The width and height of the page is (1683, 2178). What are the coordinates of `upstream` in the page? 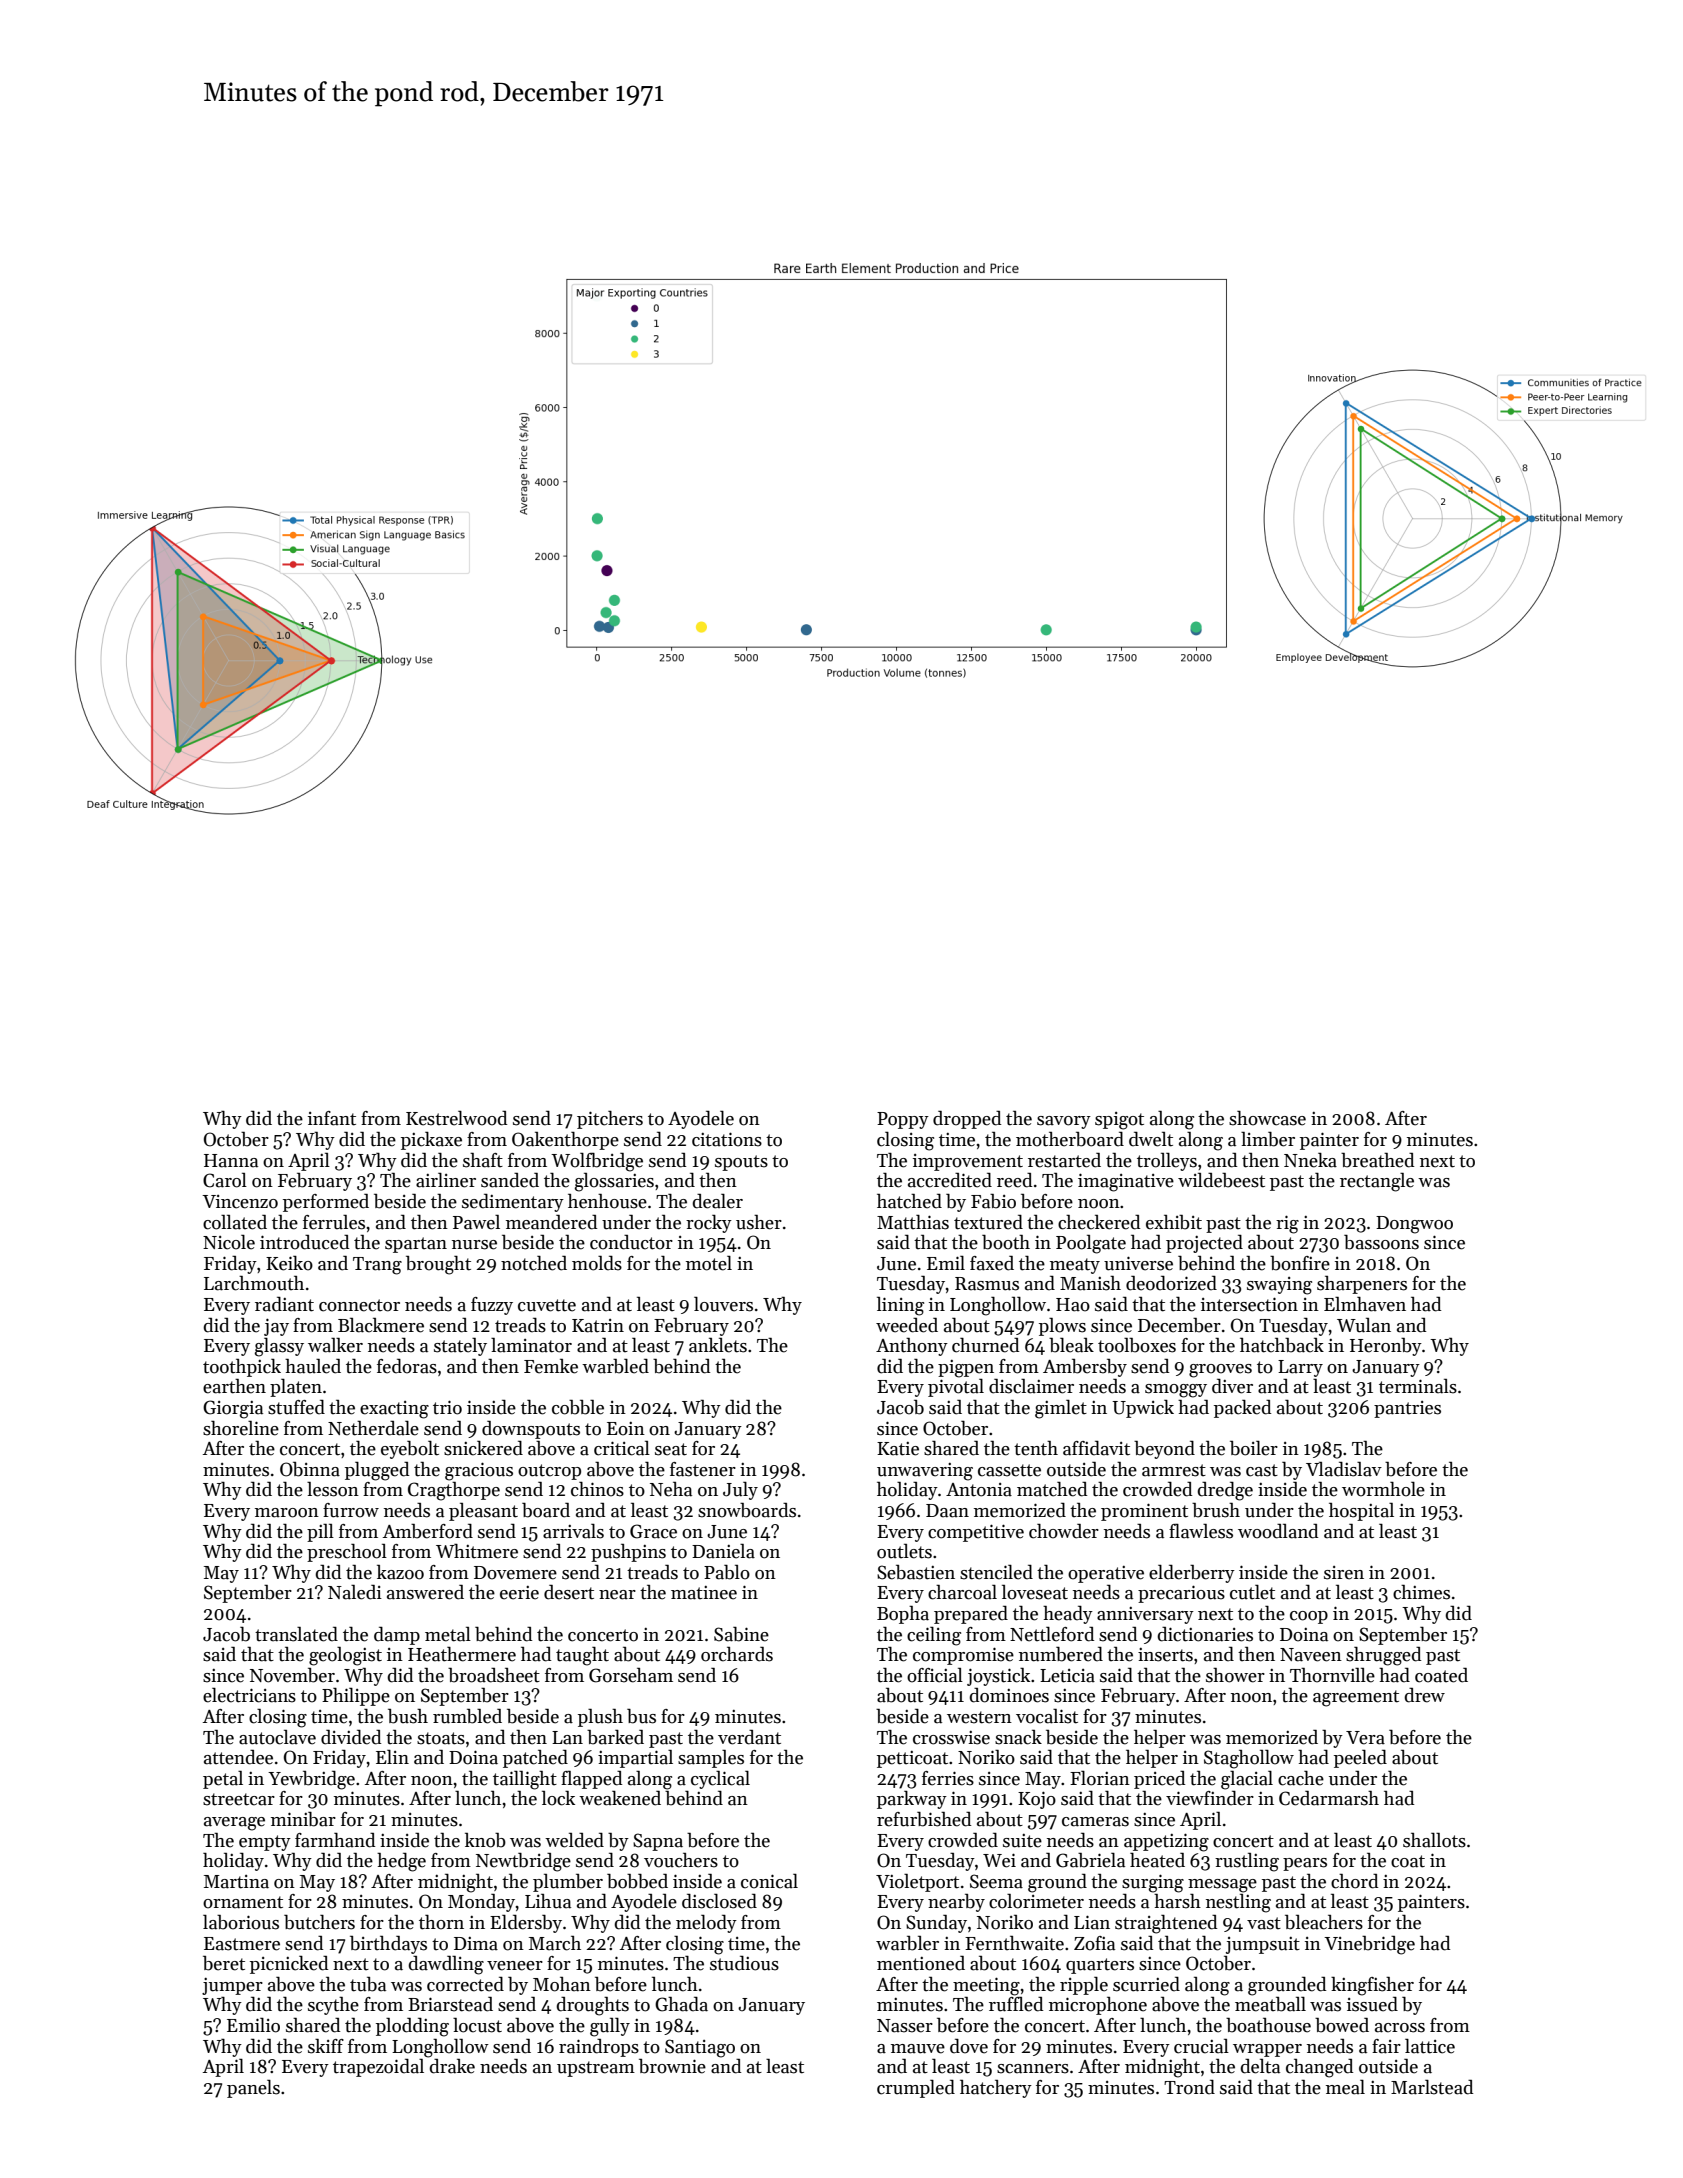 It's located at (596, 2069).
